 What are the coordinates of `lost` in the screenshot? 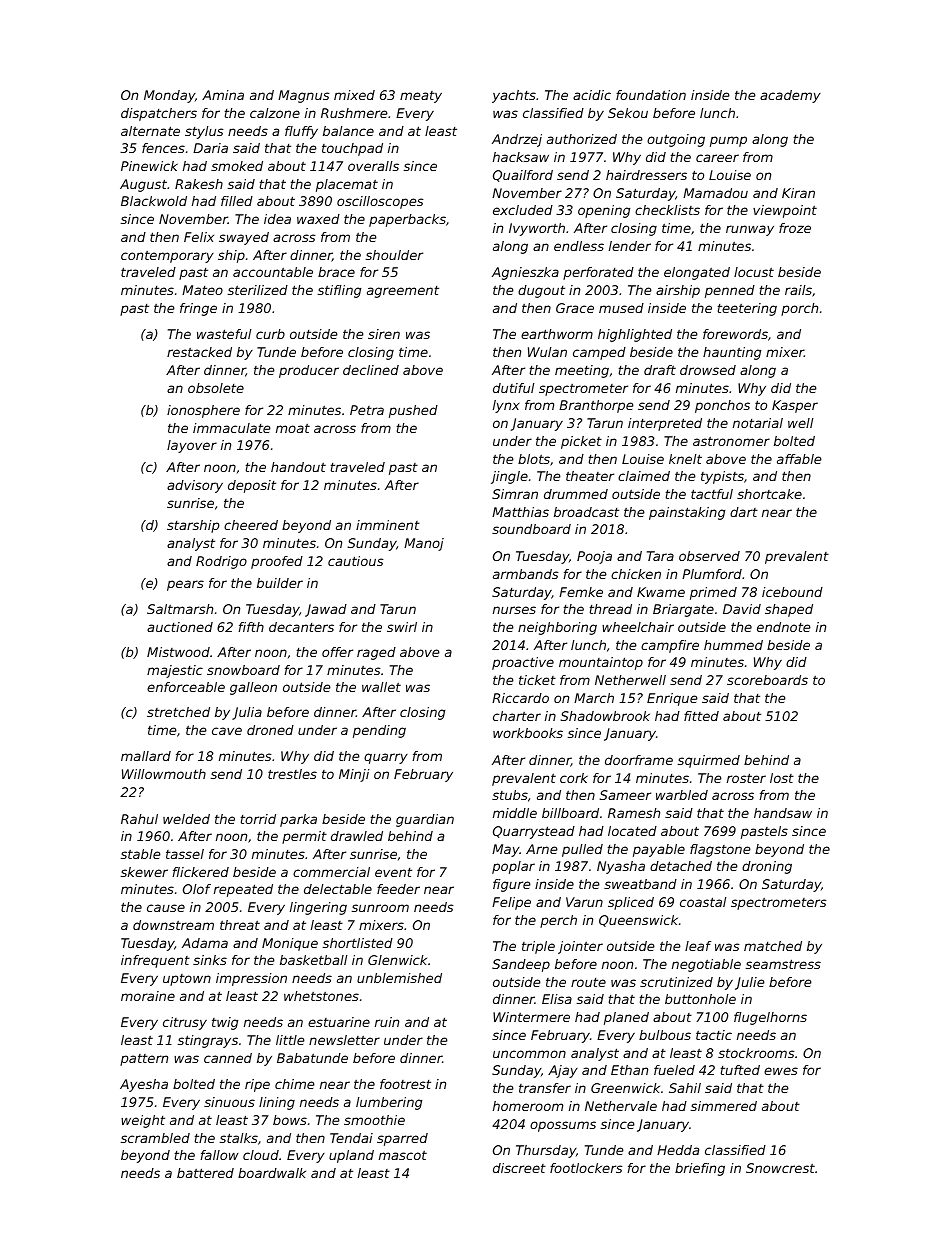 It's located at (782, 778).
